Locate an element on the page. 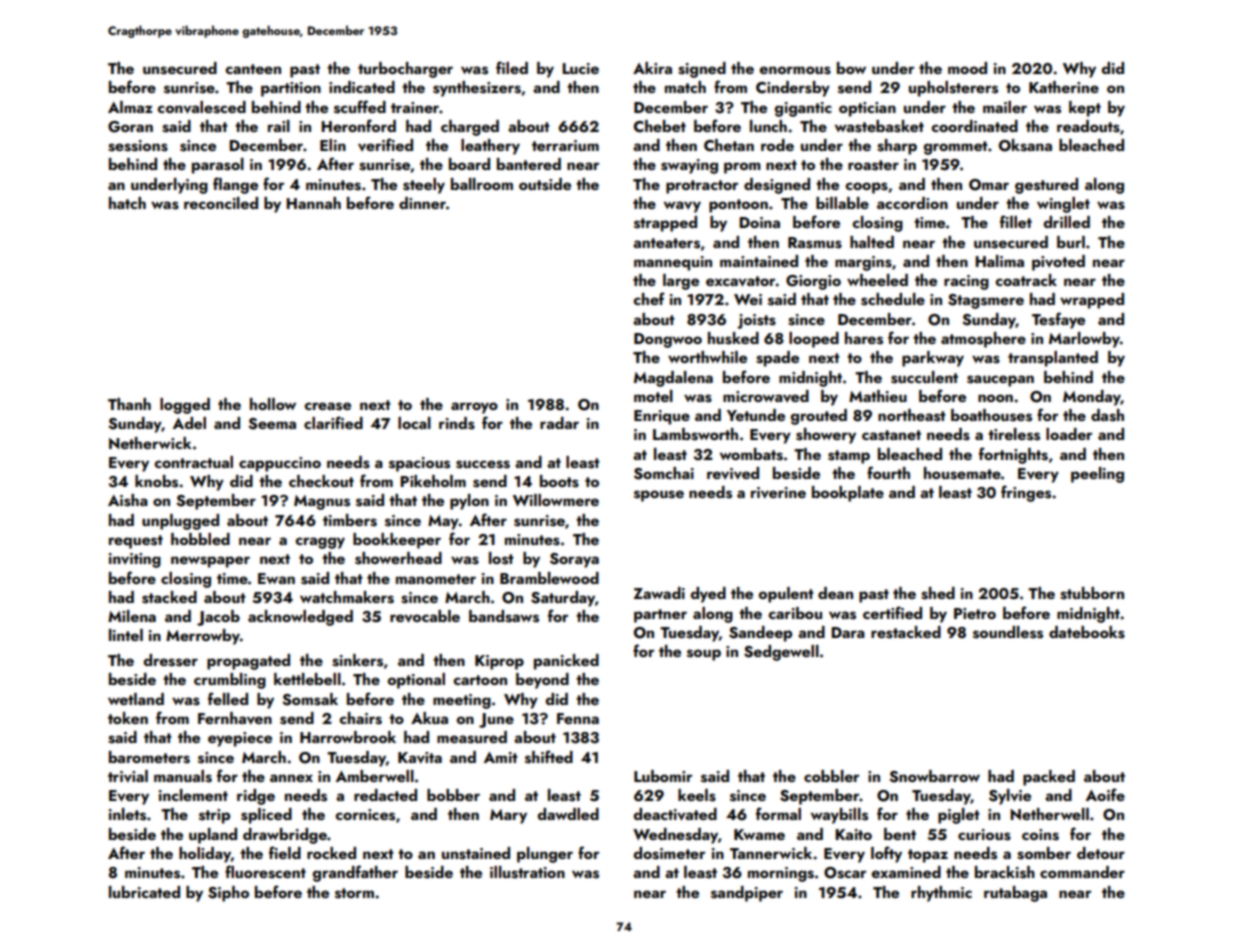 The height and width of the image is (952, 1233). Katherine is located at coordinates (1064, 87).
